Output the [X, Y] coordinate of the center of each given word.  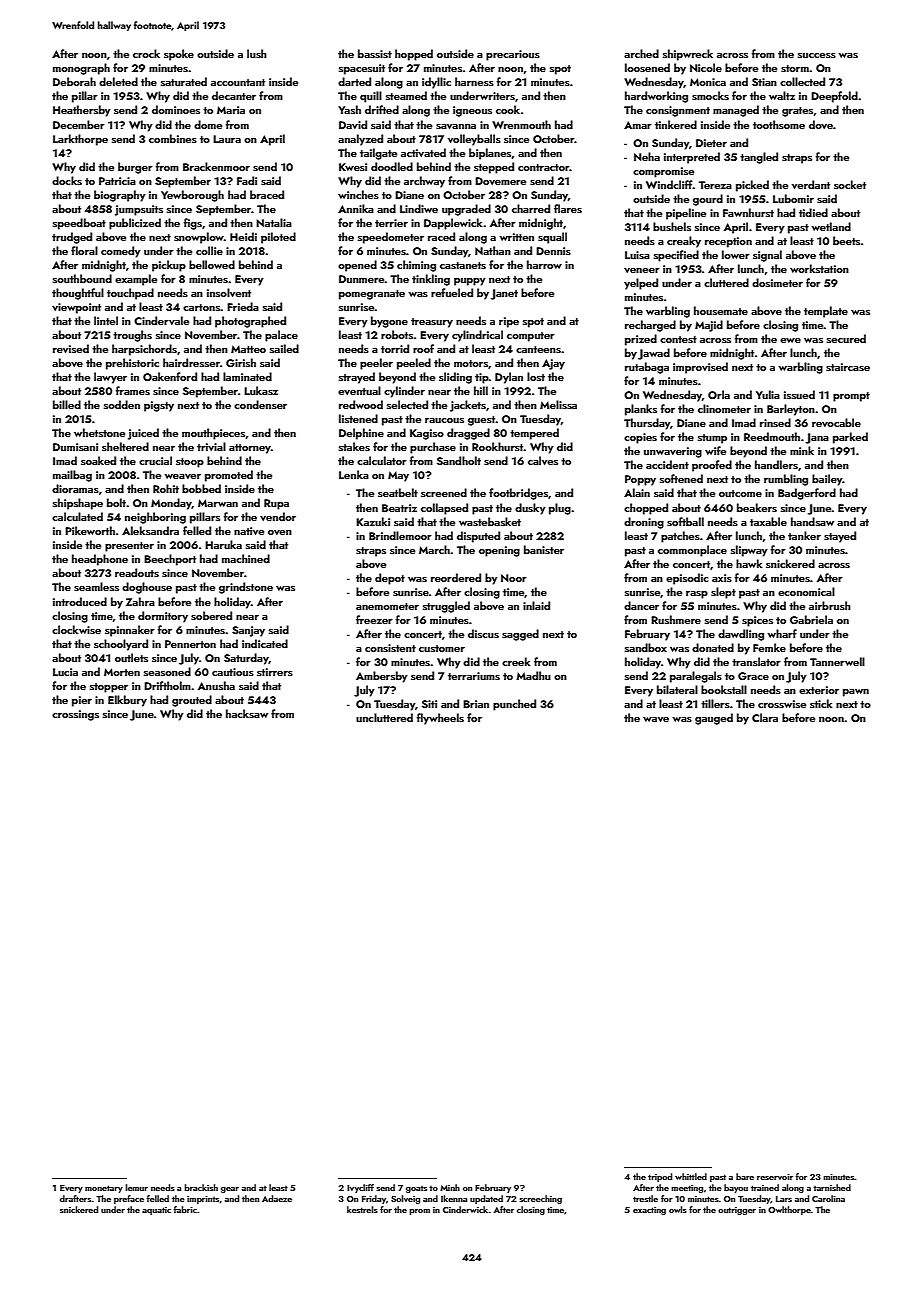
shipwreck [688, 55]
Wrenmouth [521, 124]
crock [146, 53]
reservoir [775, 1177]
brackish [201, 1187]
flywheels [440, 719]
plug [560, 509]
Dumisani [75, 447]
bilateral [677, 689]
